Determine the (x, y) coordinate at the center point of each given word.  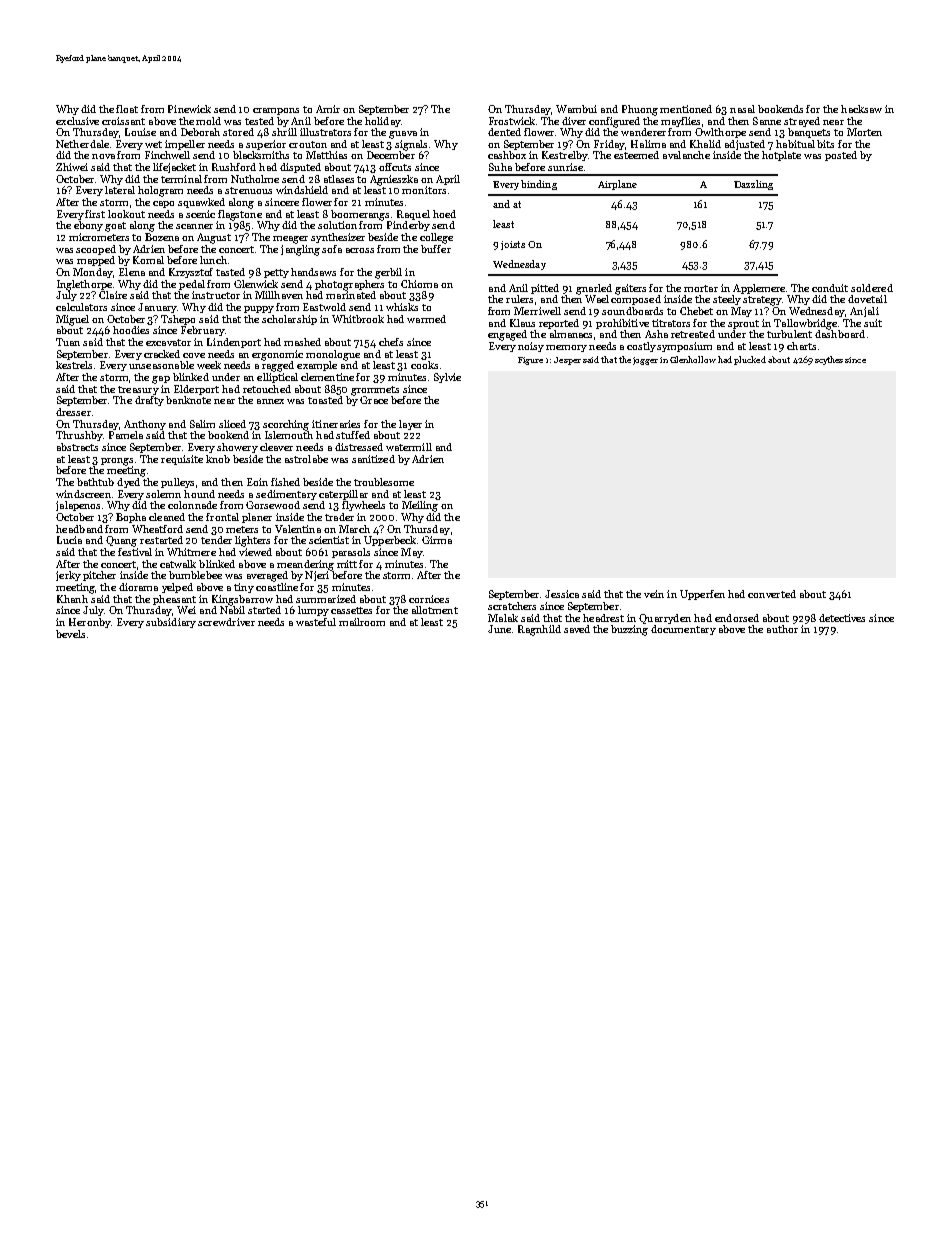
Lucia (69, 540)
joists (513, 245)
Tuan (68, 342)
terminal (181, 179)
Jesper (567, 361)
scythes (829, 360)
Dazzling (753, 185)
